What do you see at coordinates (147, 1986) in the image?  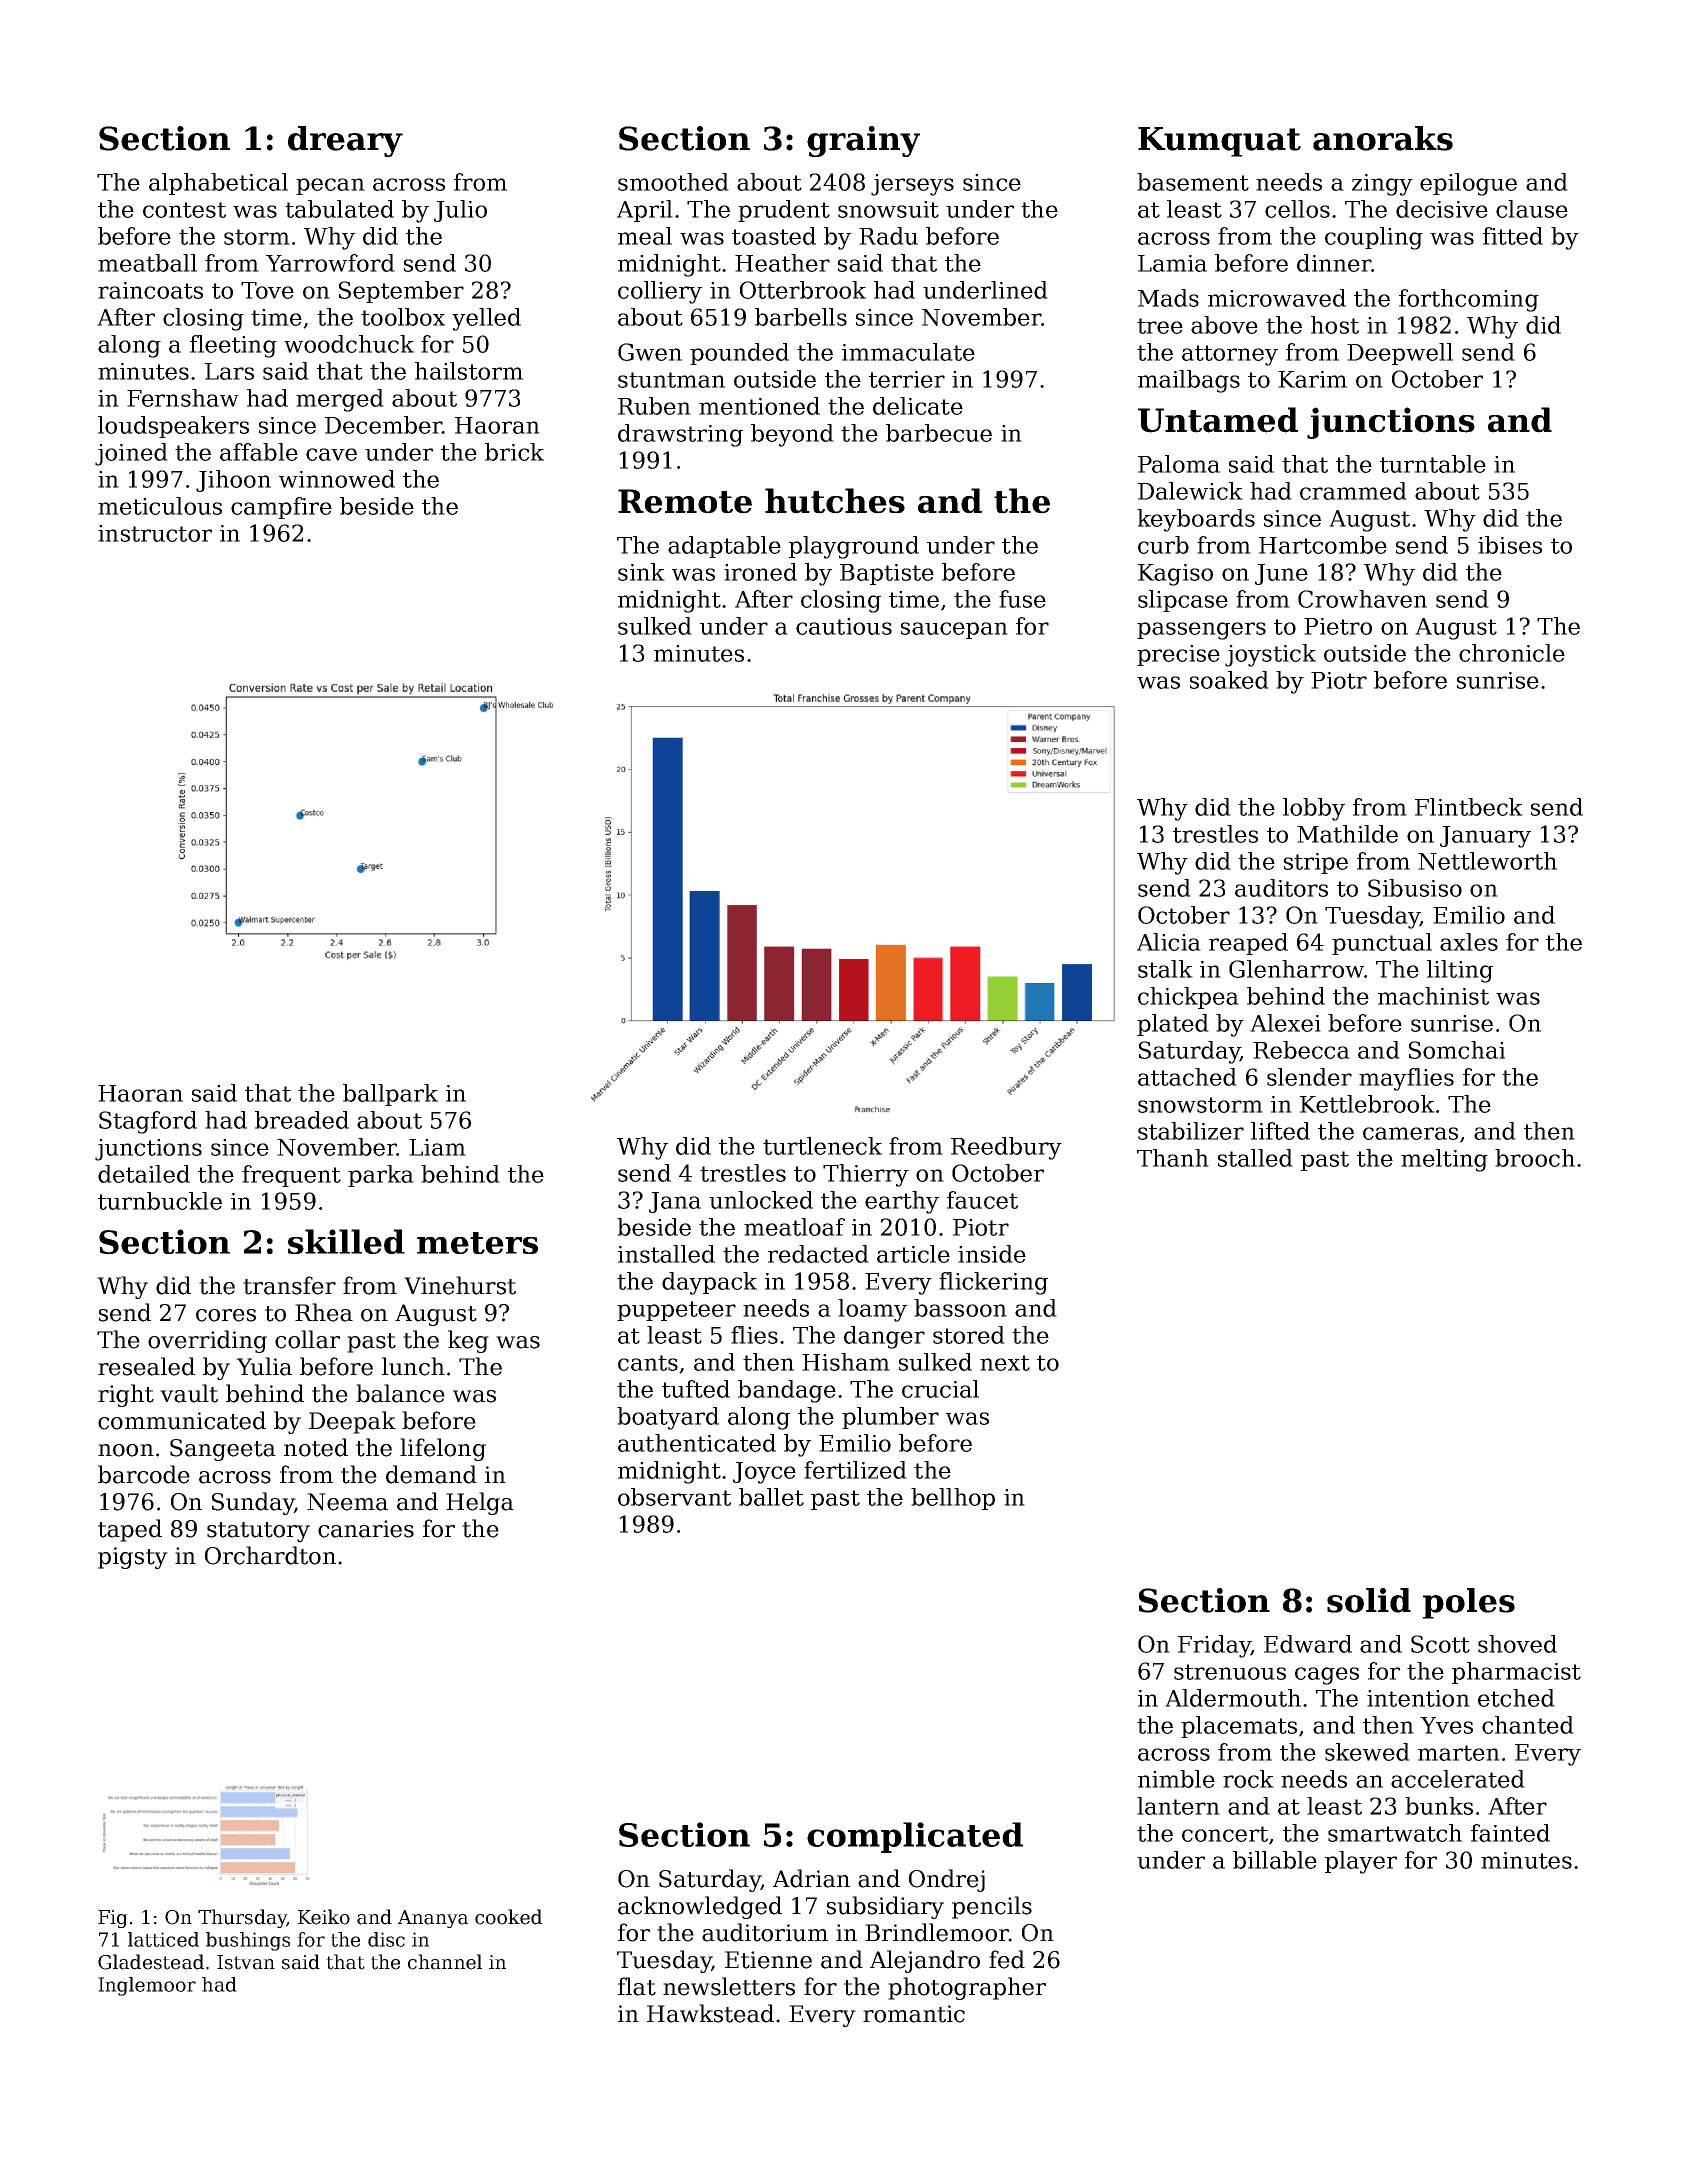 I see `Inglemoor` at bounding box center [147, 1986].
